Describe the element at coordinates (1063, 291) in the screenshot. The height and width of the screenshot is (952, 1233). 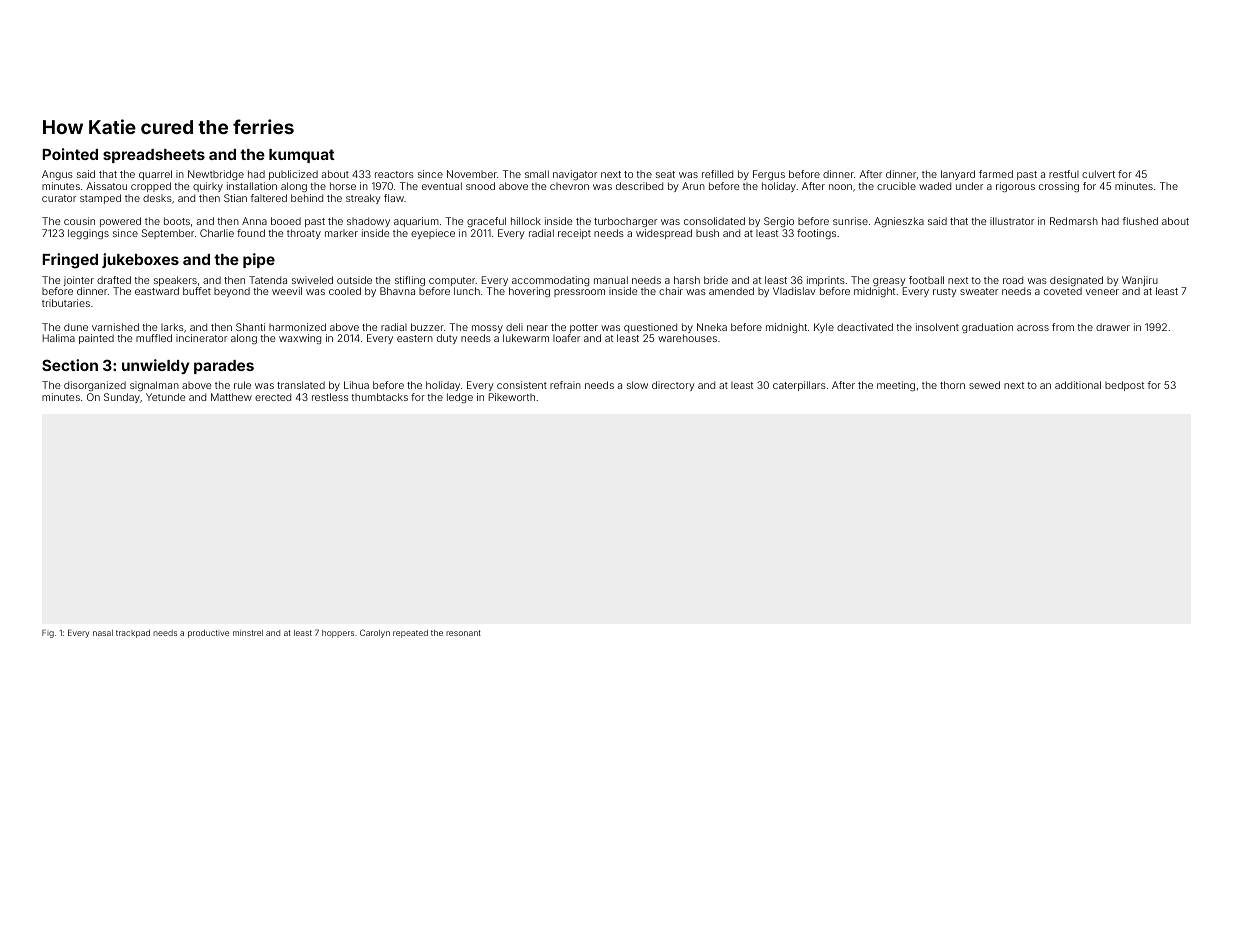
I see `coveted` at that location.
